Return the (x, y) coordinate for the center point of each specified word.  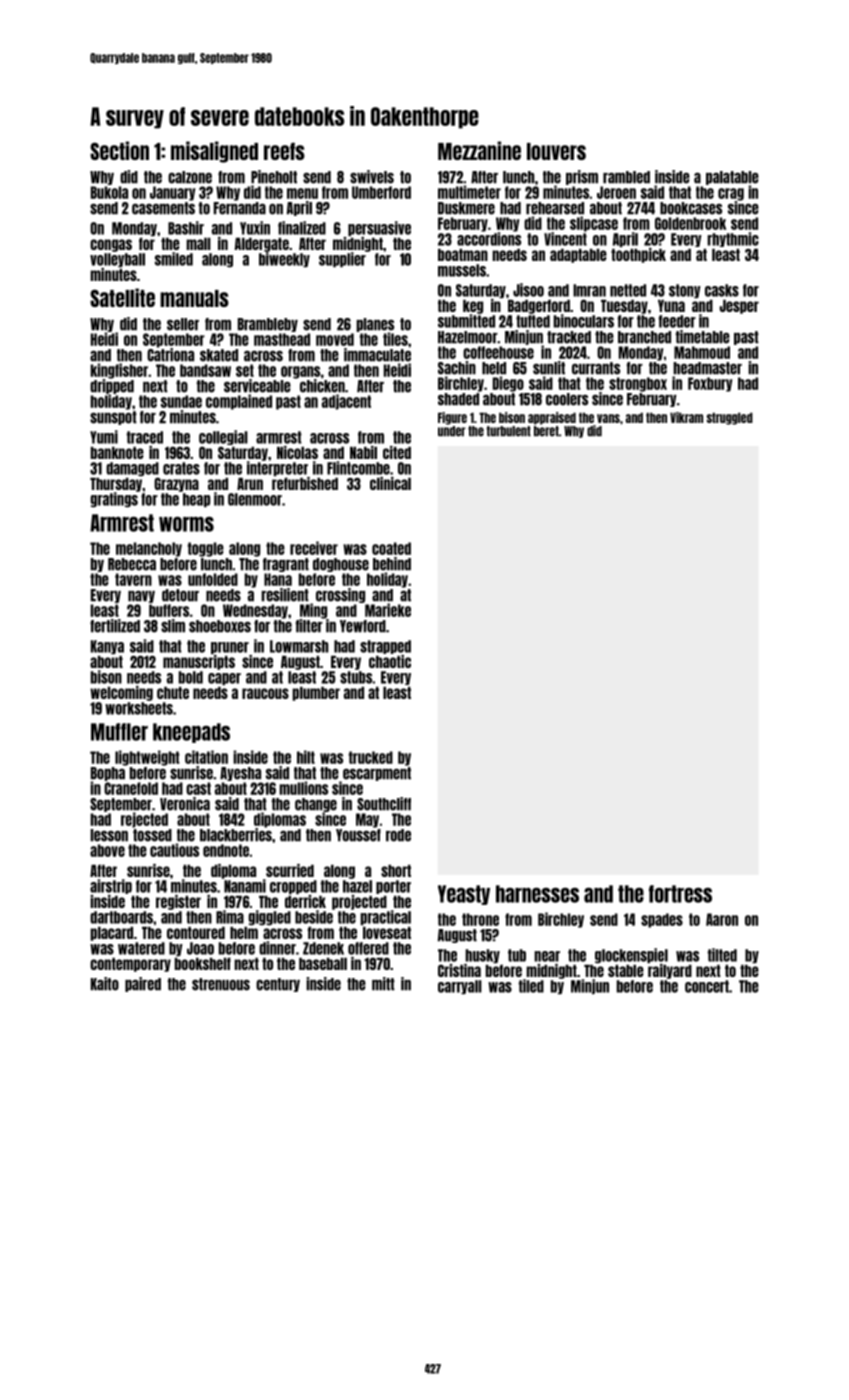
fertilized (115, 626)
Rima (230, 917)
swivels (372, 177)
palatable (732, 178)
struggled (730, 418)
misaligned (214, 152)
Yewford (363, 626)
